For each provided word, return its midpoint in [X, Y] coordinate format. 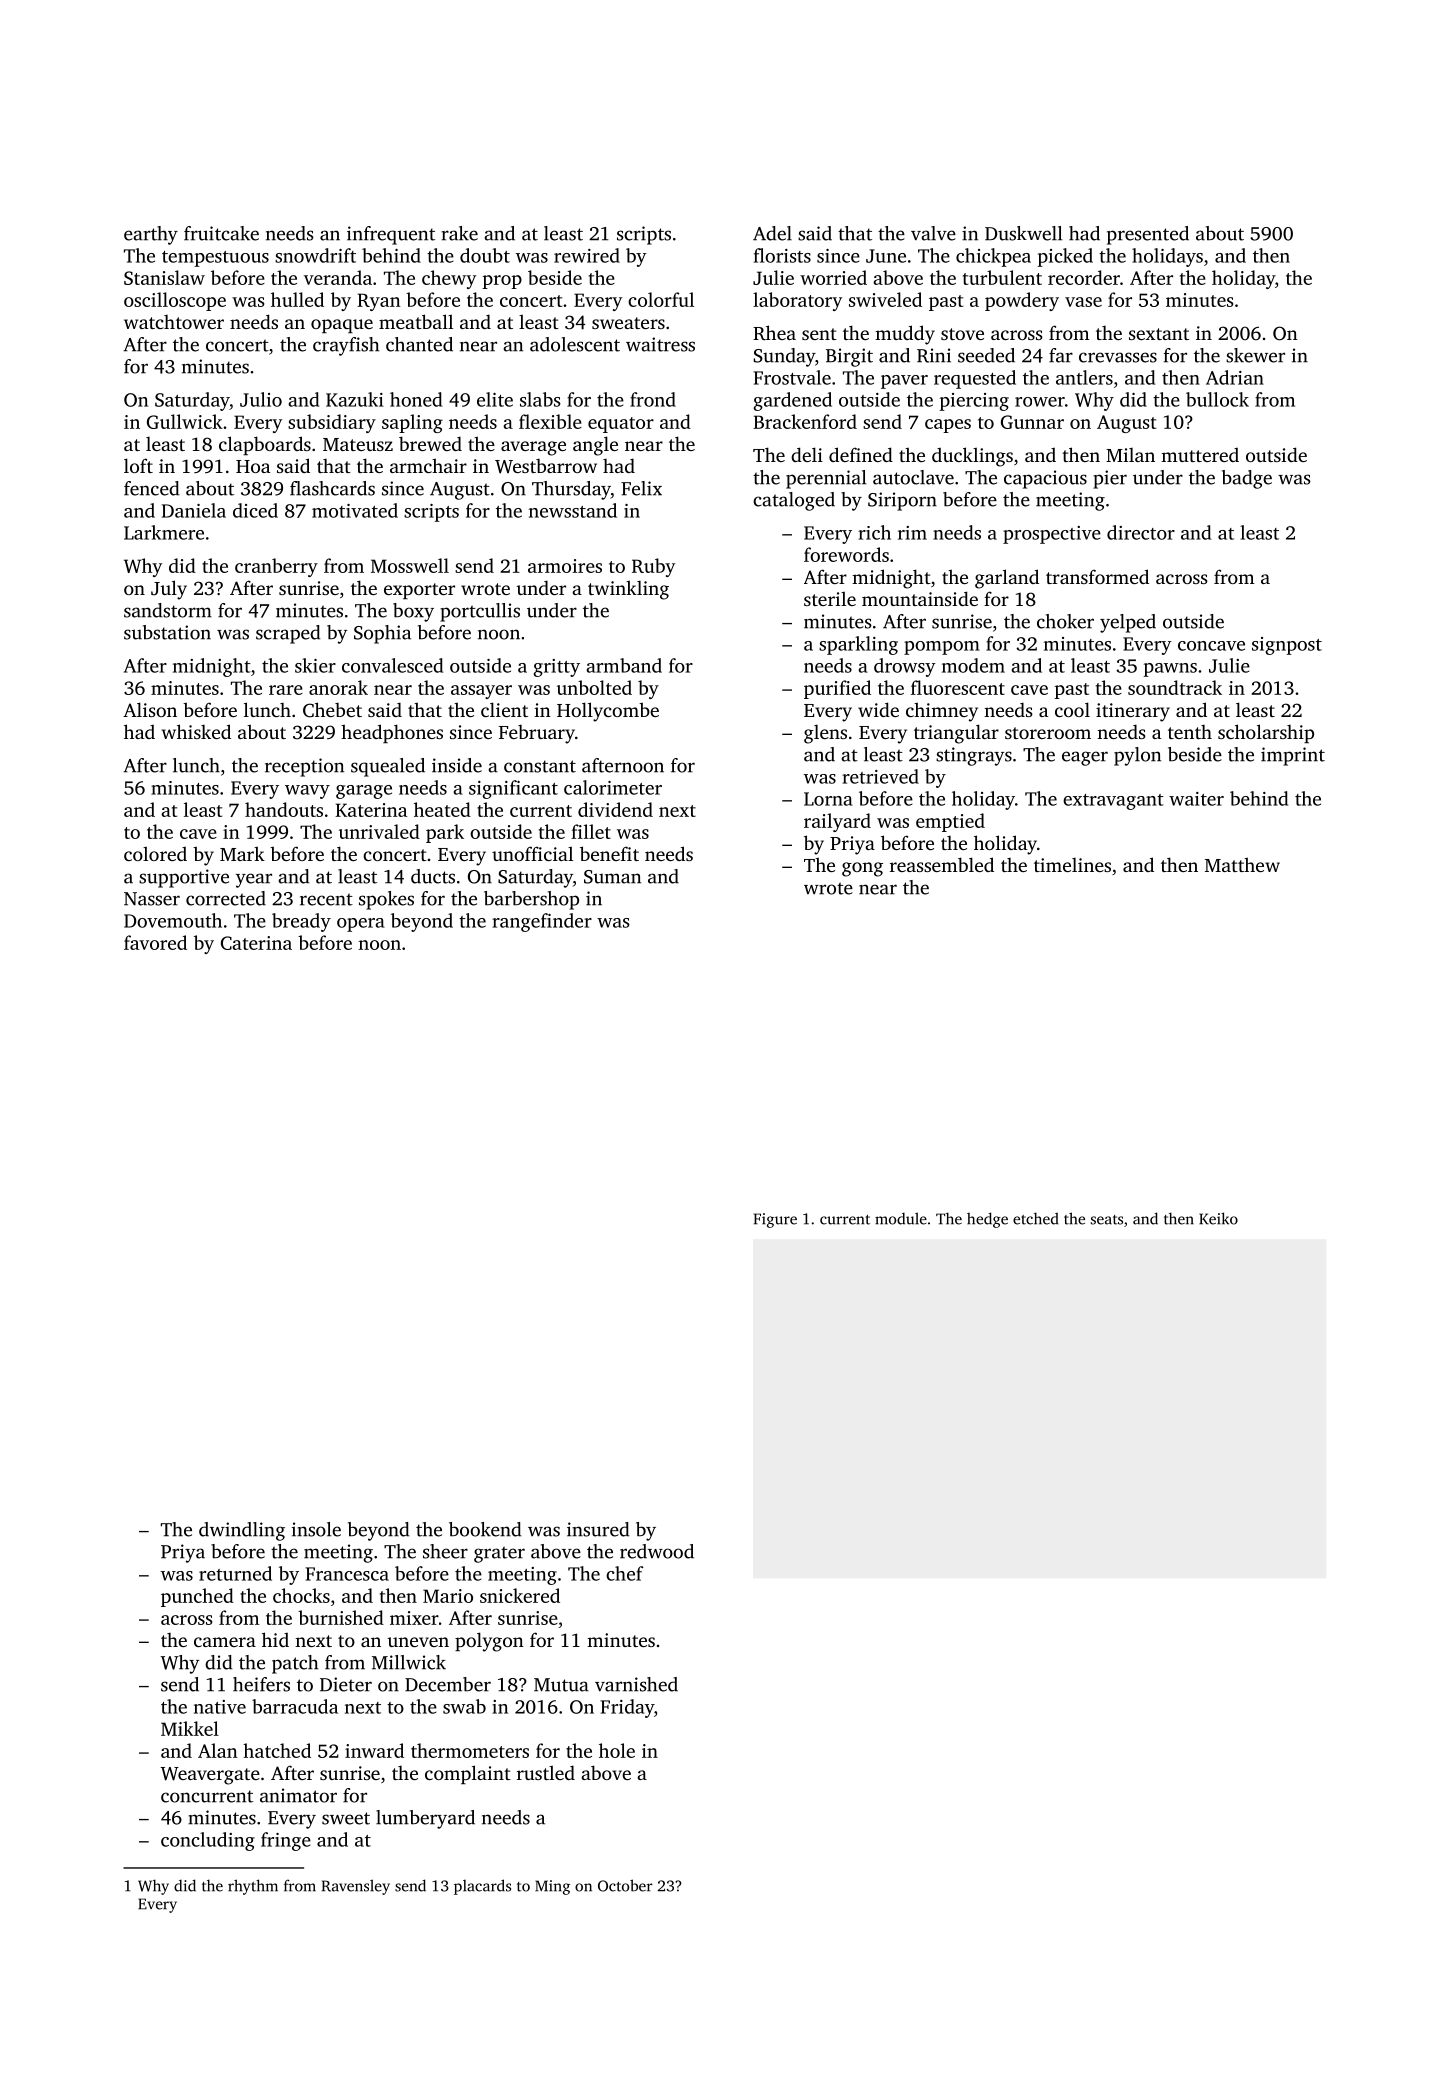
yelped [1128, 623]
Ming [552, 1887]
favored [155, 942]
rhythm [253, 1887]
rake [459, 233]
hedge [987, 1220]
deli [807, 454]
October [625, 1885]
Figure [775, 1220]
